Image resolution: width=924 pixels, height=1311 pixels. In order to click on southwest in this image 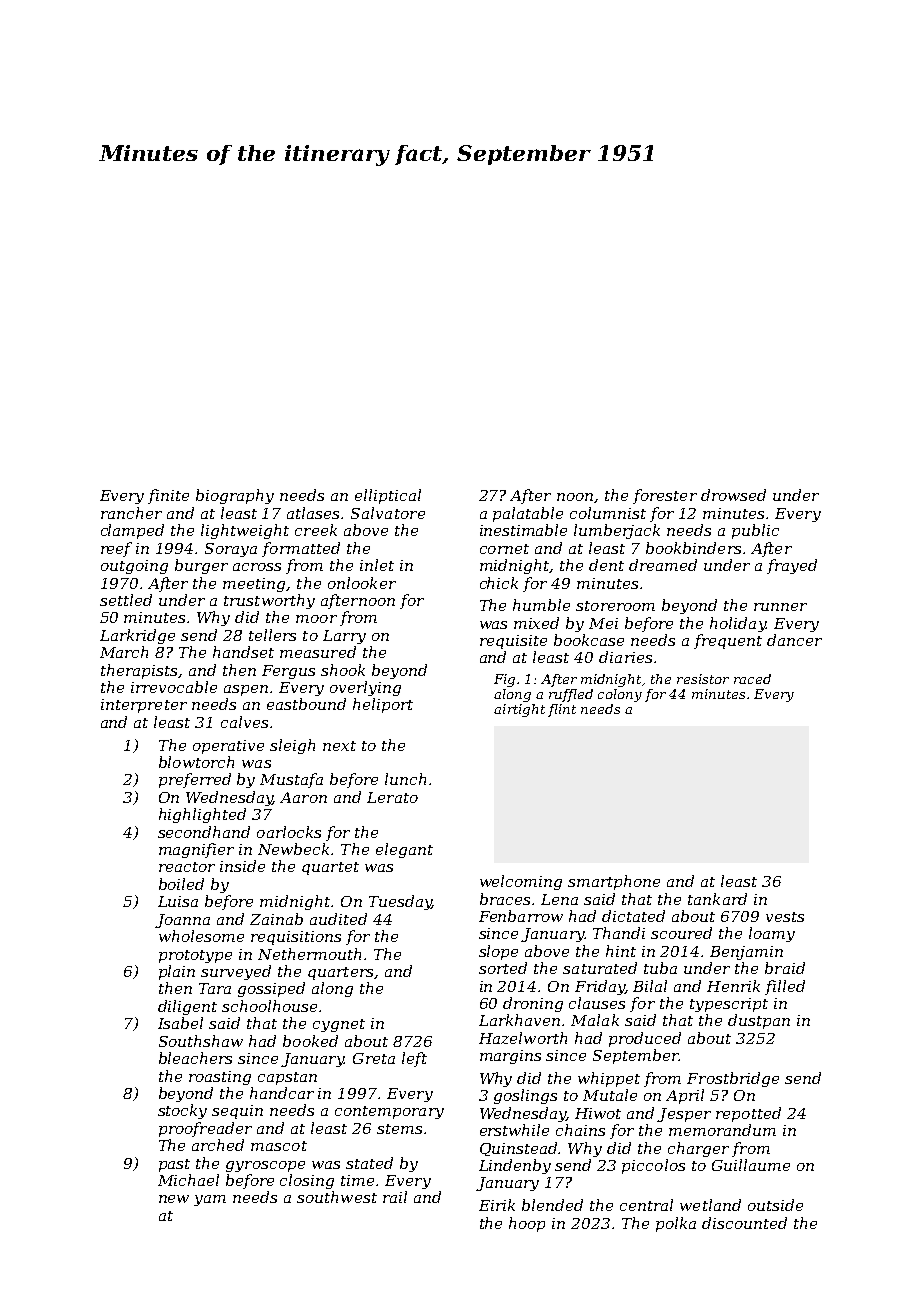, I will do `click(337, 1197)`.
